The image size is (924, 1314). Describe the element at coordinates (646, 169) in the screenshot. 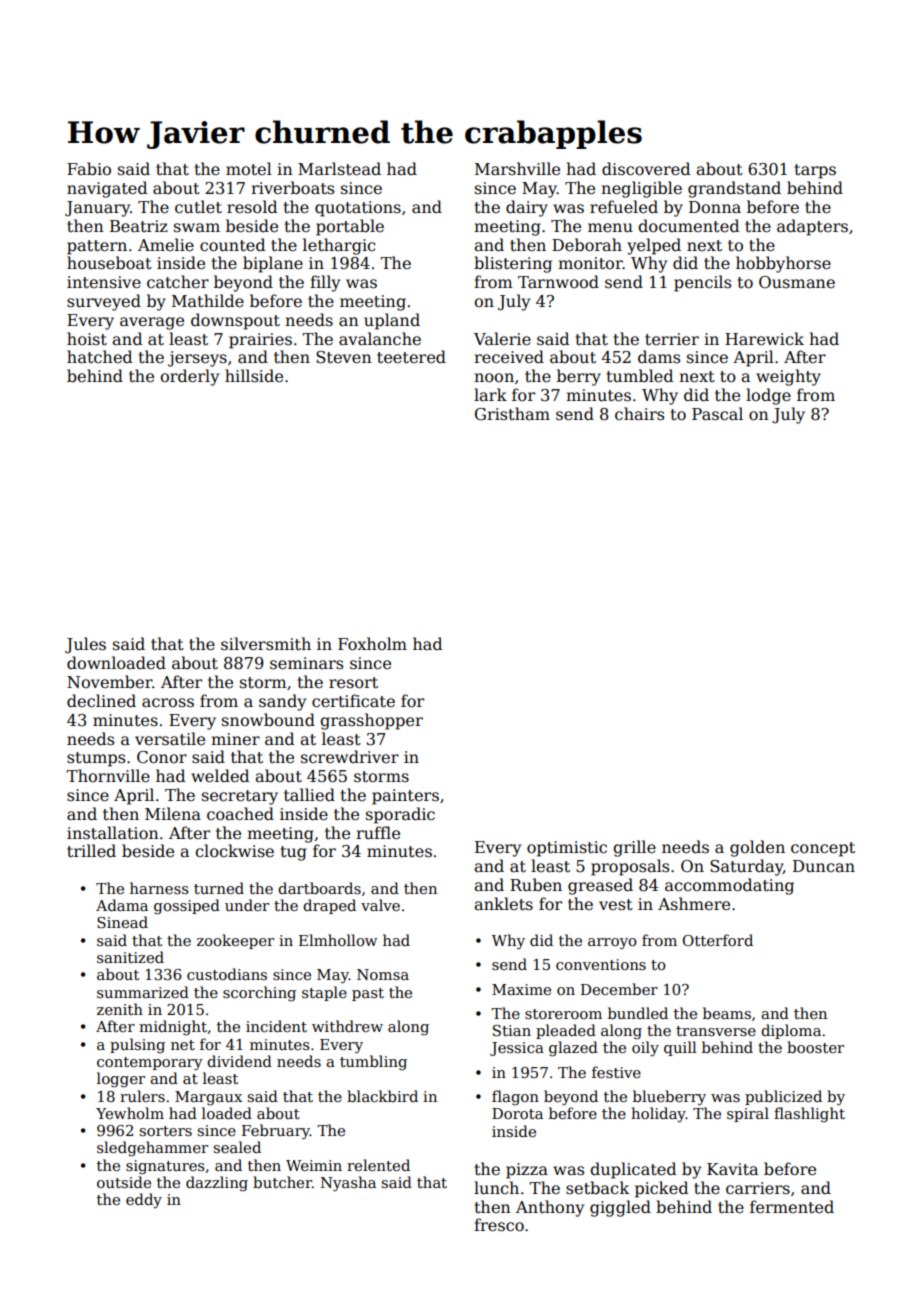

I see `discovered` at that location.
